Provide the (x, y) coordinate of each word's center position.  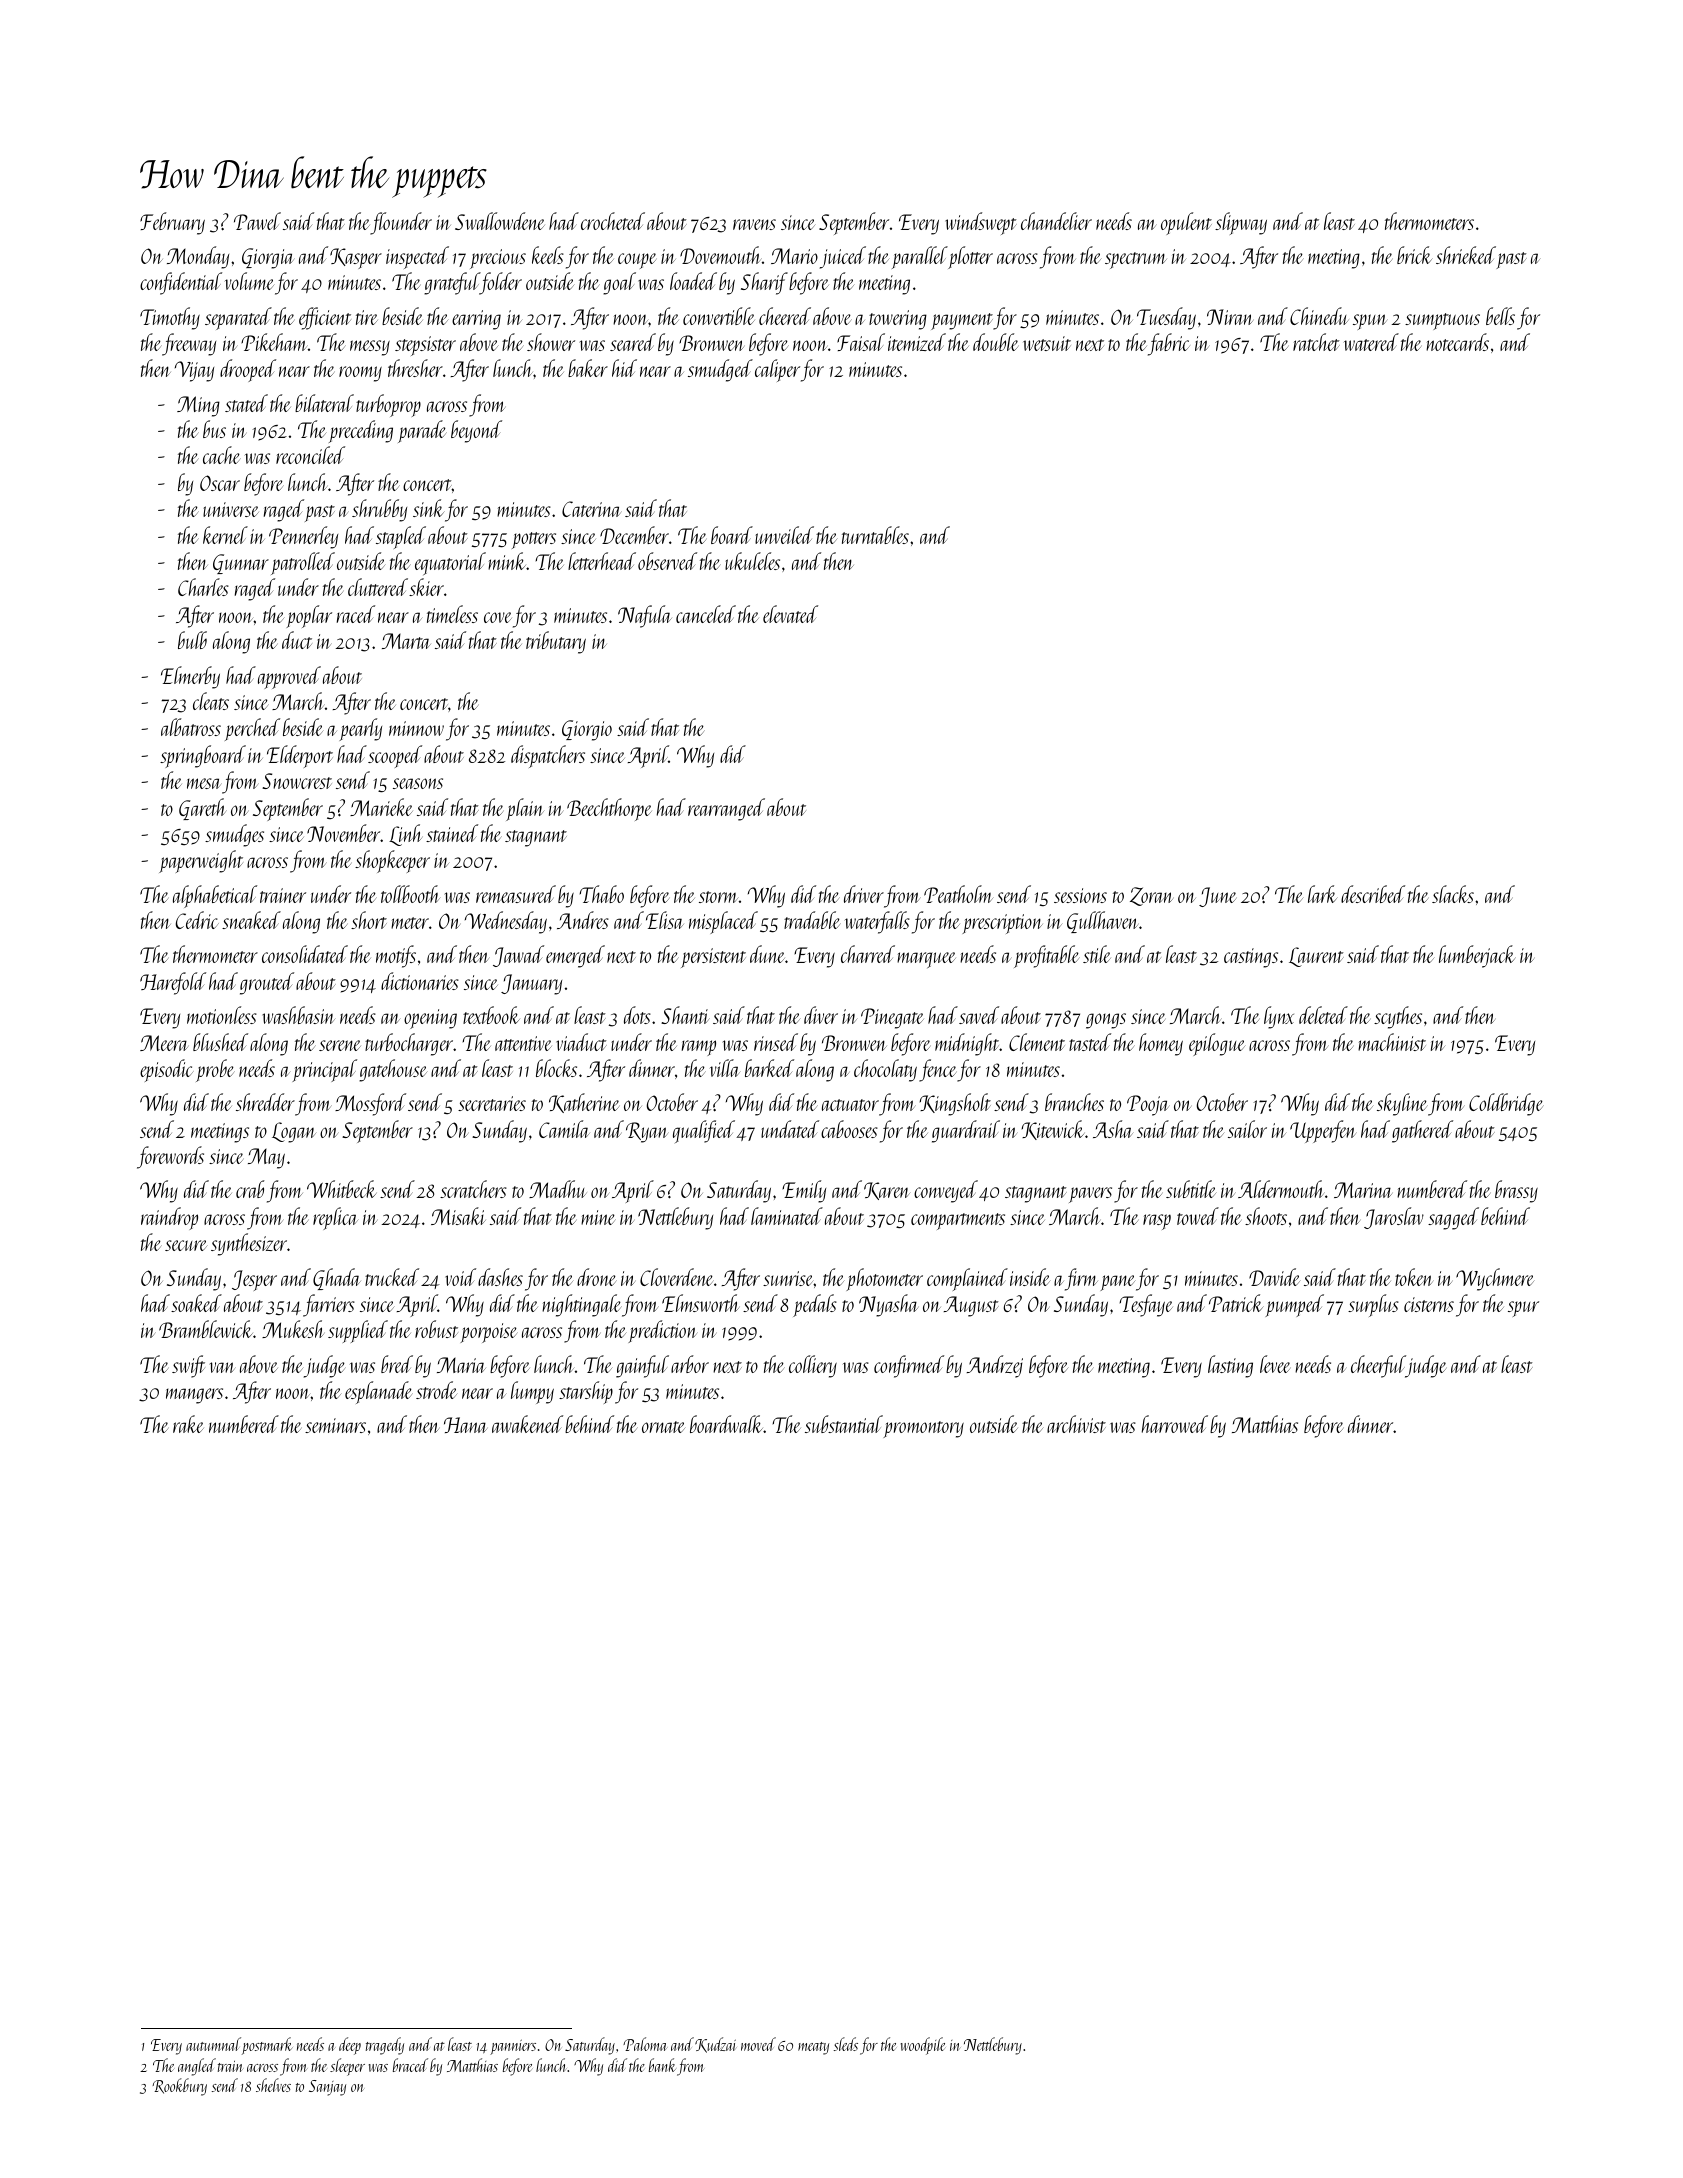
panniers (513, 2047)
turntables (875, 535)
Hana (465, 1425)
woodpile (923, 2046)
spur (1523, 1309)
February (172, 223)
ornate (663, 1427)
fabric (1169, 344)
